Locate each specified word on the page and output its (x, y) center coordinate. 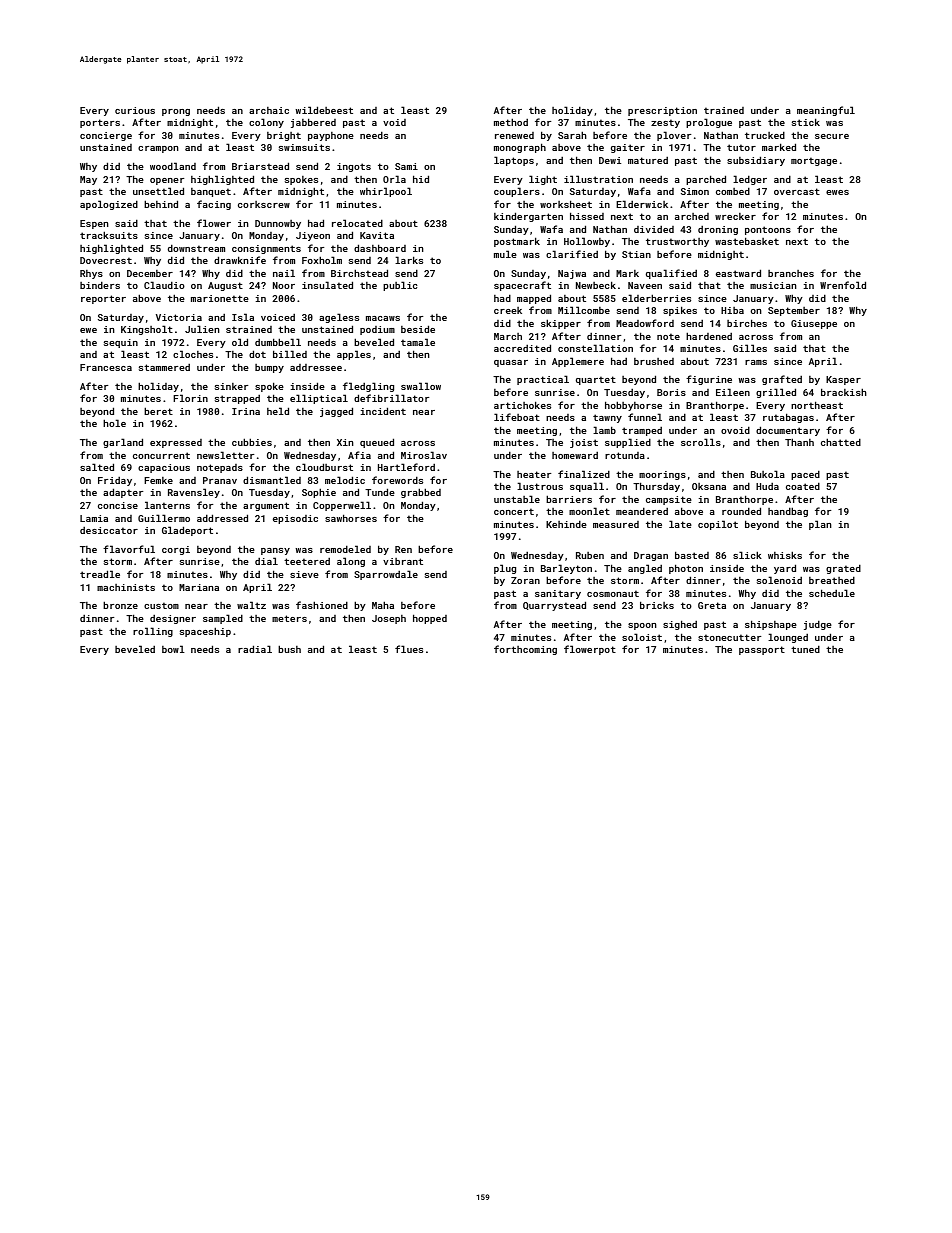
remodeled (345, 549)
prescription (662, 111)
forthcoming (525, 650)
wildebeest (324, 110)
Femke (158, 480)
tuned (805, 649)
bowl (173, 649)
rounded (741, 511)
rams (756, 362)
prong (176, 112)
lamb (604, 430)
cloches (193, 354)
